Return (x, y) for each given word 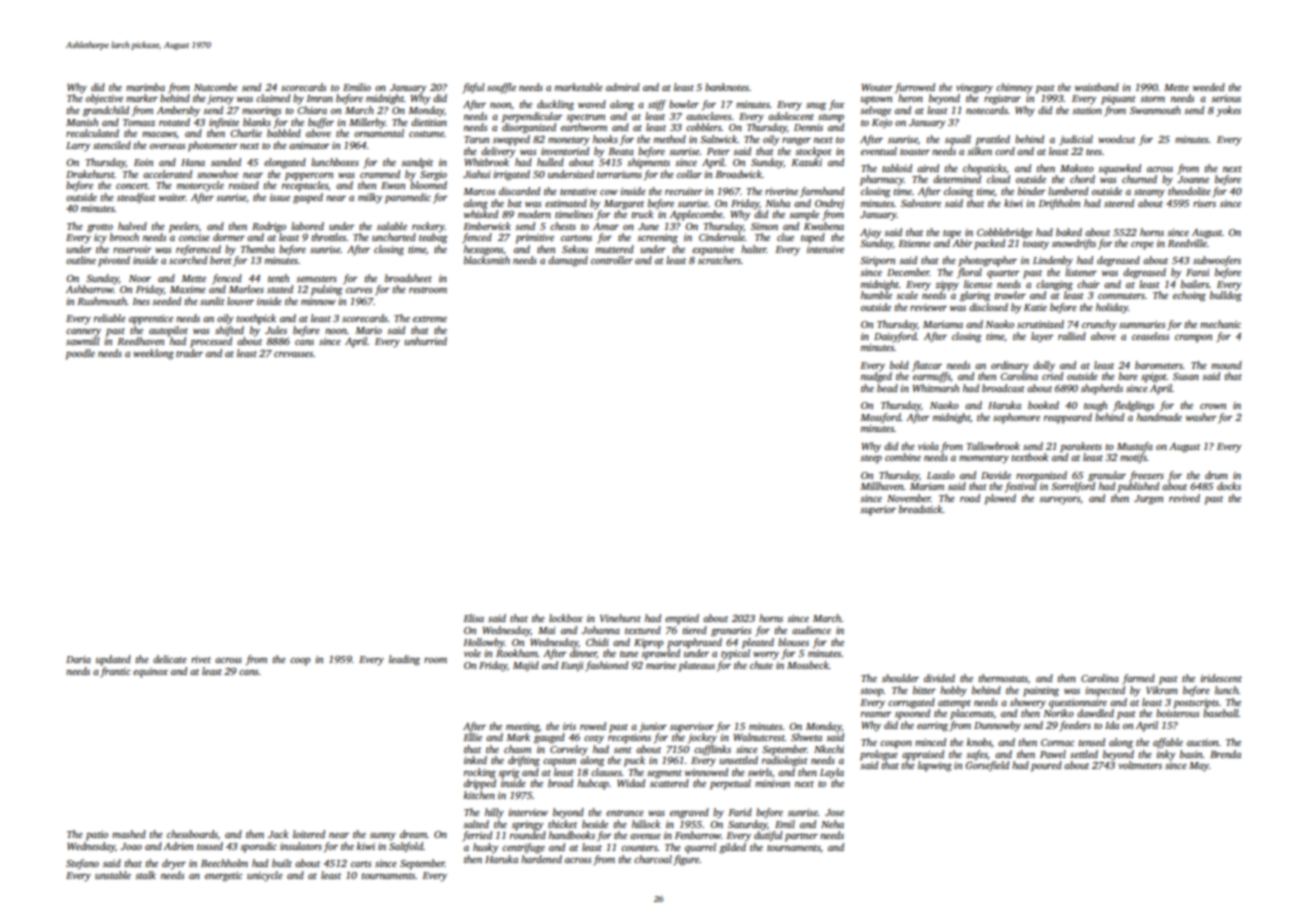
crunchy (1099, 325)
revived (1184, 498)
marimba (145, 87)
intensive (825, 249)
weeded (1209, 87)
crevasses (293, 354)
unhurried (426, 341)
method (670, 139)
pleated (758, 643)
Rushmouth (102, 301)
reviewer (928, 307)
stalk (145, 875)
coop (300, 662)
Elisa (473, 618)
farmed (1138, 679)
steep (871, 459)
